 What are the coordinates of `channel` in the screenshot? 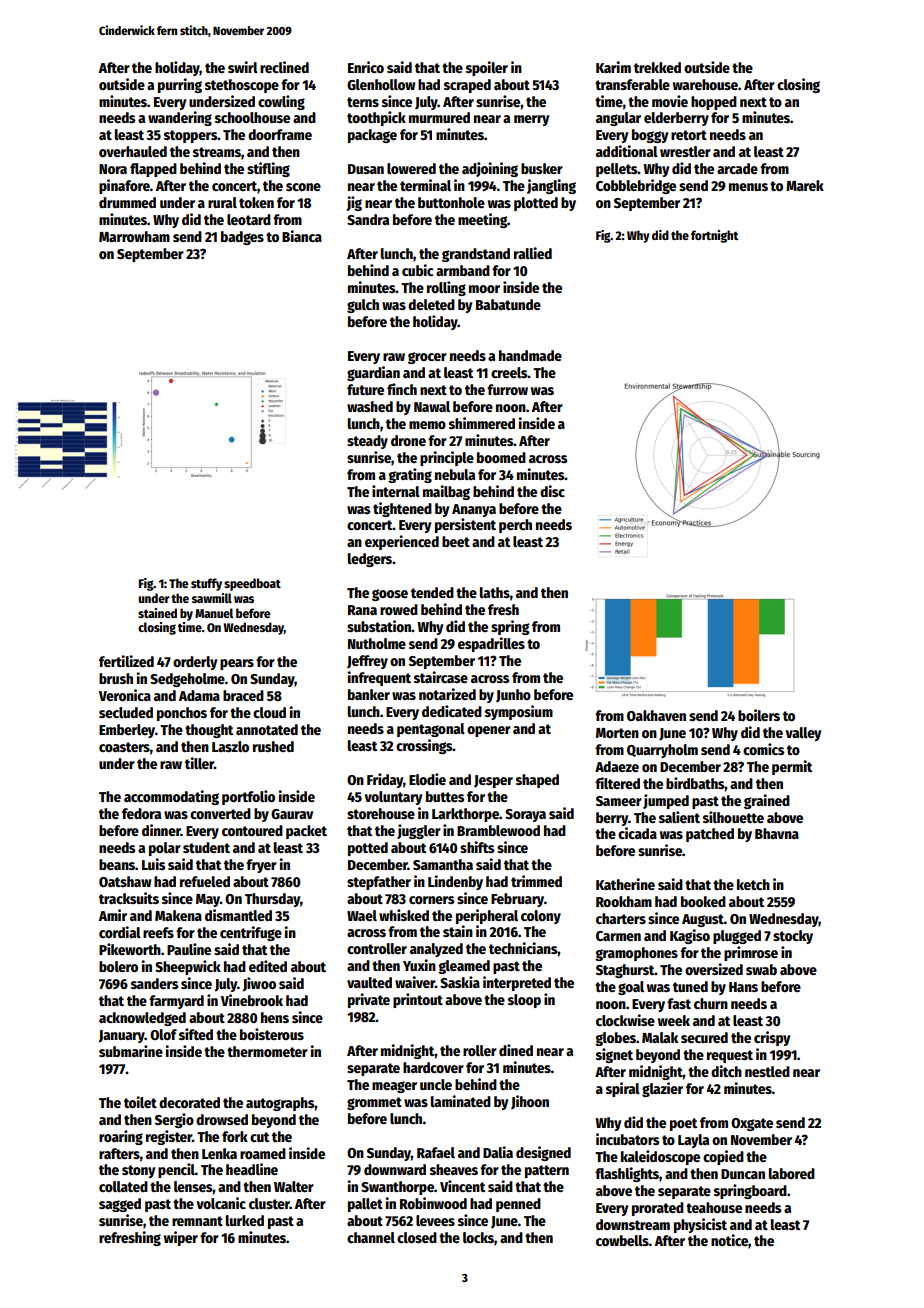 It's located at (371, 1237).
